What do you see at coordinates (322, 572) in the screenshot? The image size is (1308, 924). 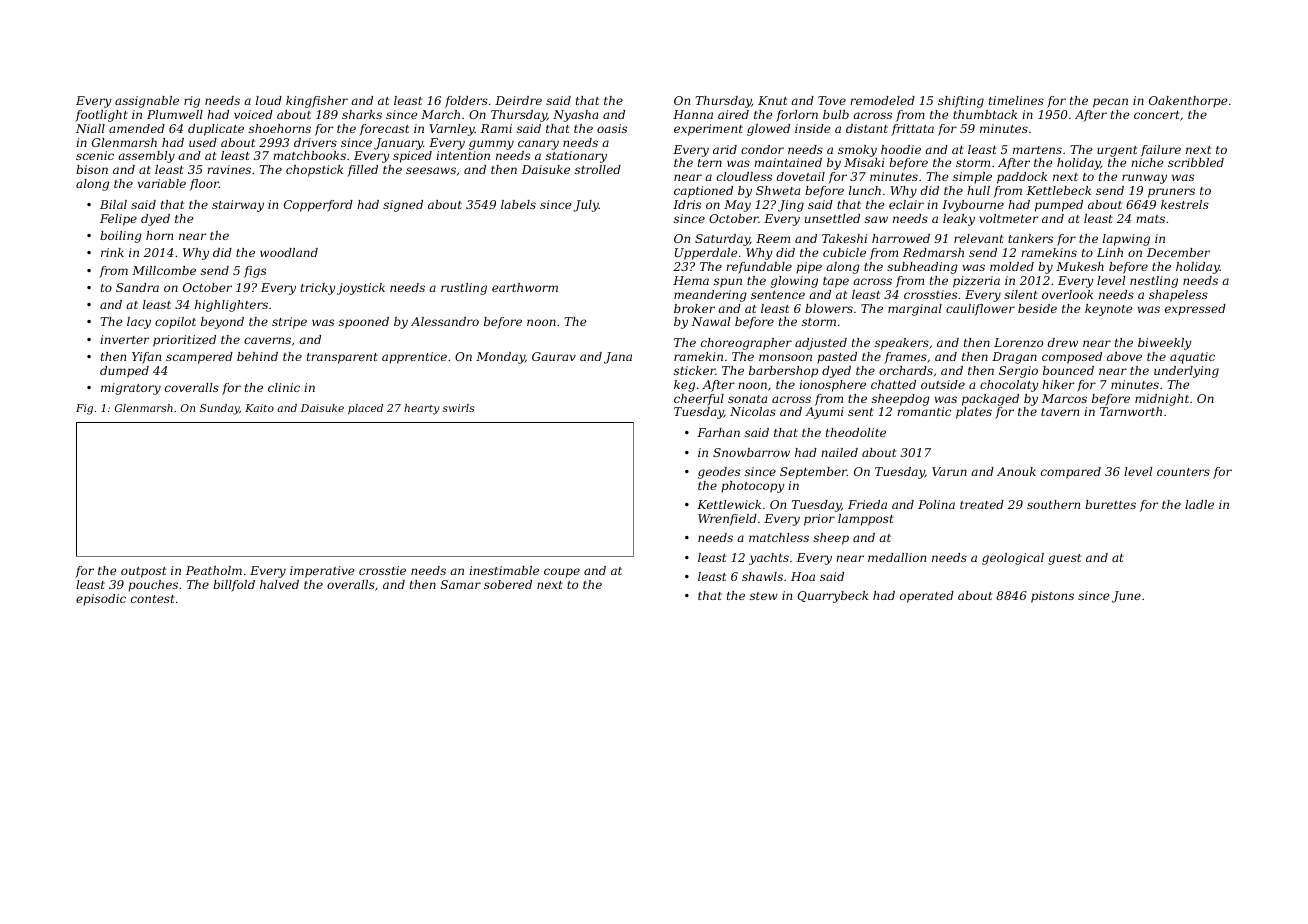 I see `imperative` at bounding box center [322, 572].
